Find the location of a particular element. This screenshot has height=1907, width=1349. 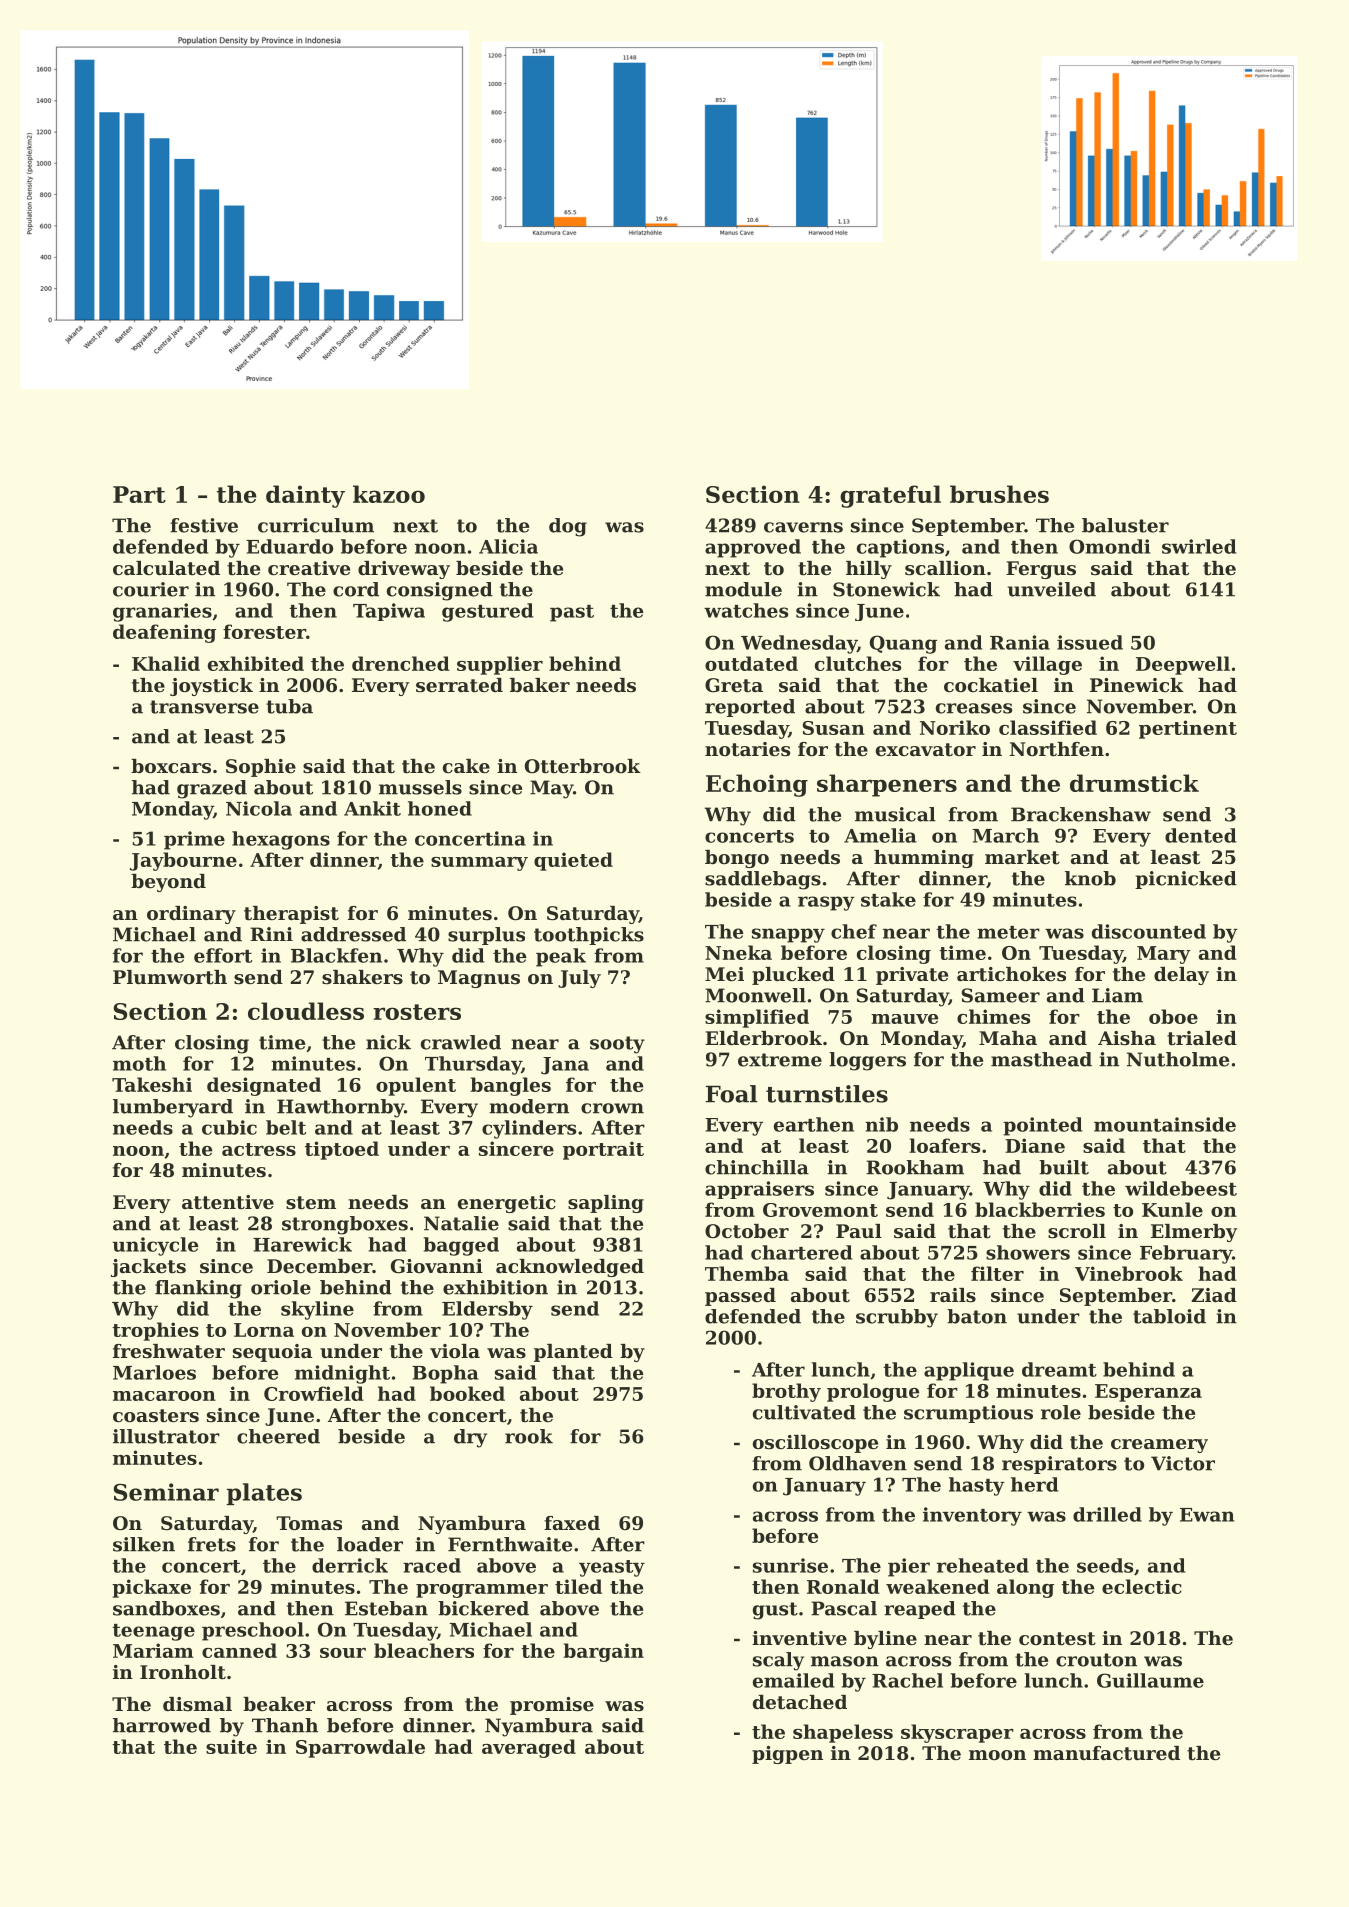

beaker is located at coordinates (279, 1704).
